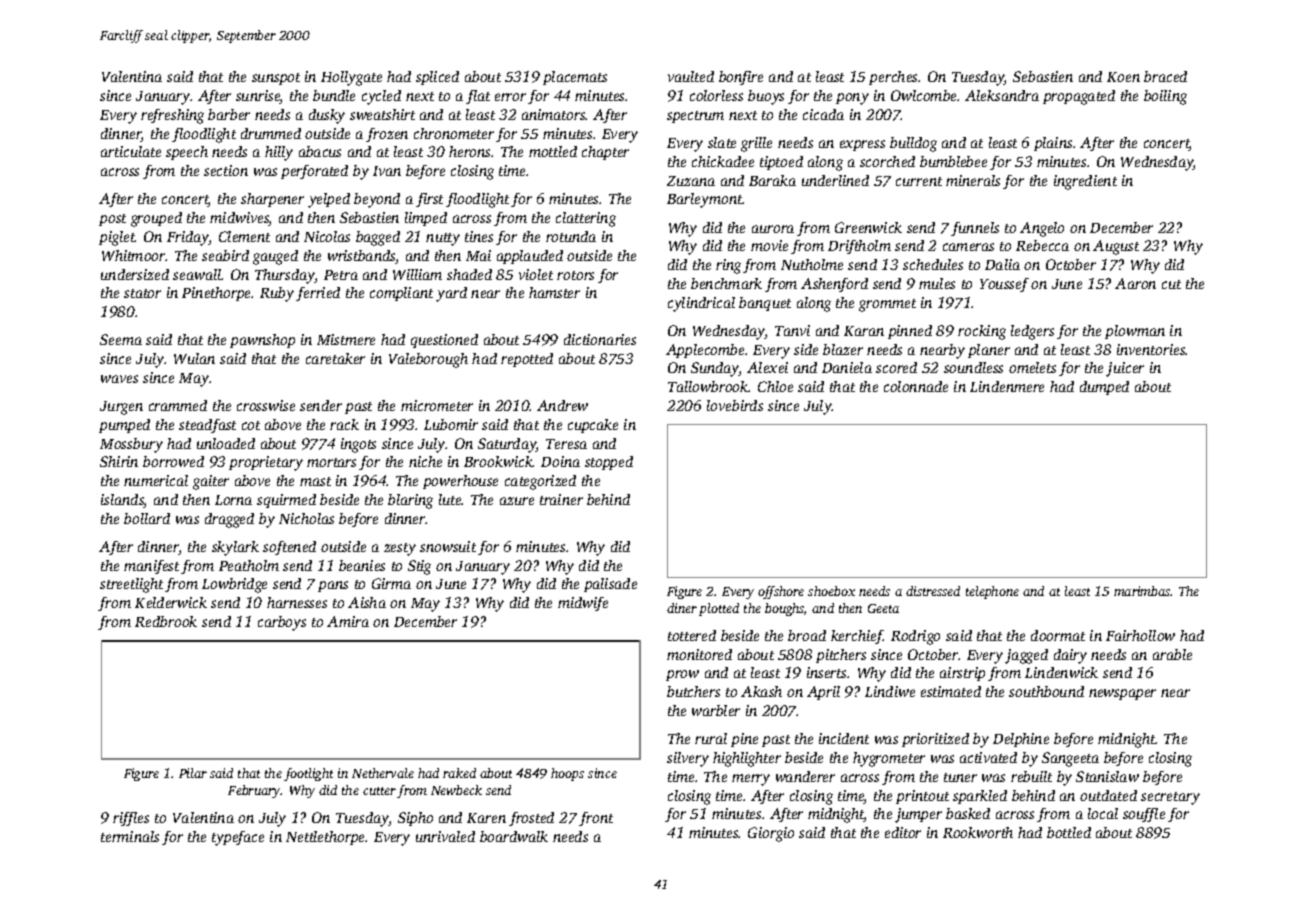 The height and width of the screenshot is (924, 1308). What do you see at coordinates (1140, 635) in the screenshot?
I see `Fairhollow` at bounding box center [1140, 635].
